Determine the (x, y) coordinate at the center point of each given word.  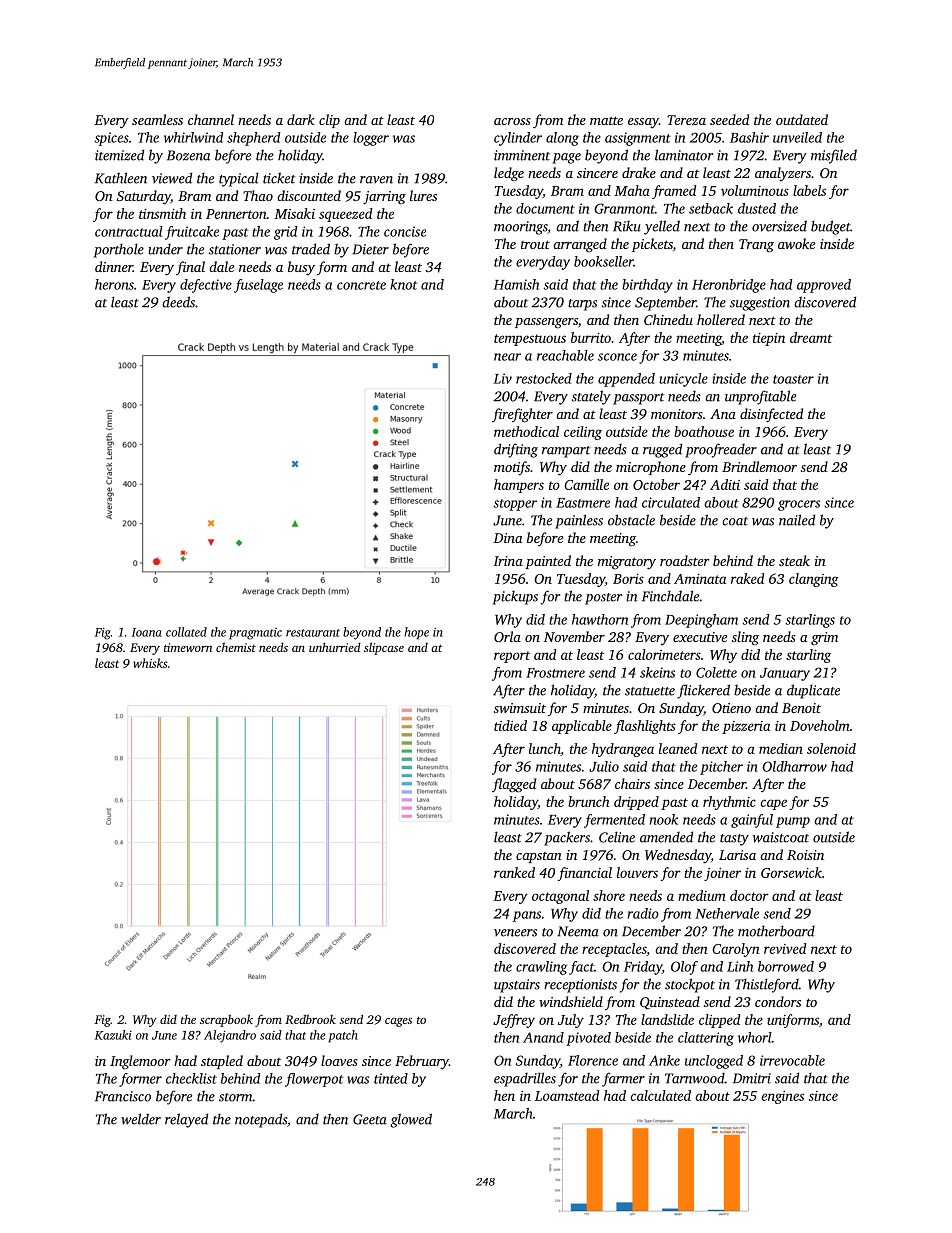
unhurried (335, 647)
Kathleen (121, 178)
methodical (526, 431)
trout (535, 244)
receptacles (614, 950)
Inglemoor (140, 1062)
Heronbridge (729, 286)
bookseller (604, 261)
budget (830, 227)
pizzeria (746, 727)
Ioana (147, 632)
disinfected (771, 415)
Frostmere (555, 673)
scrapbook (226, 1020)
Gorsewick (791, 872)
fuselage (258, 286)
